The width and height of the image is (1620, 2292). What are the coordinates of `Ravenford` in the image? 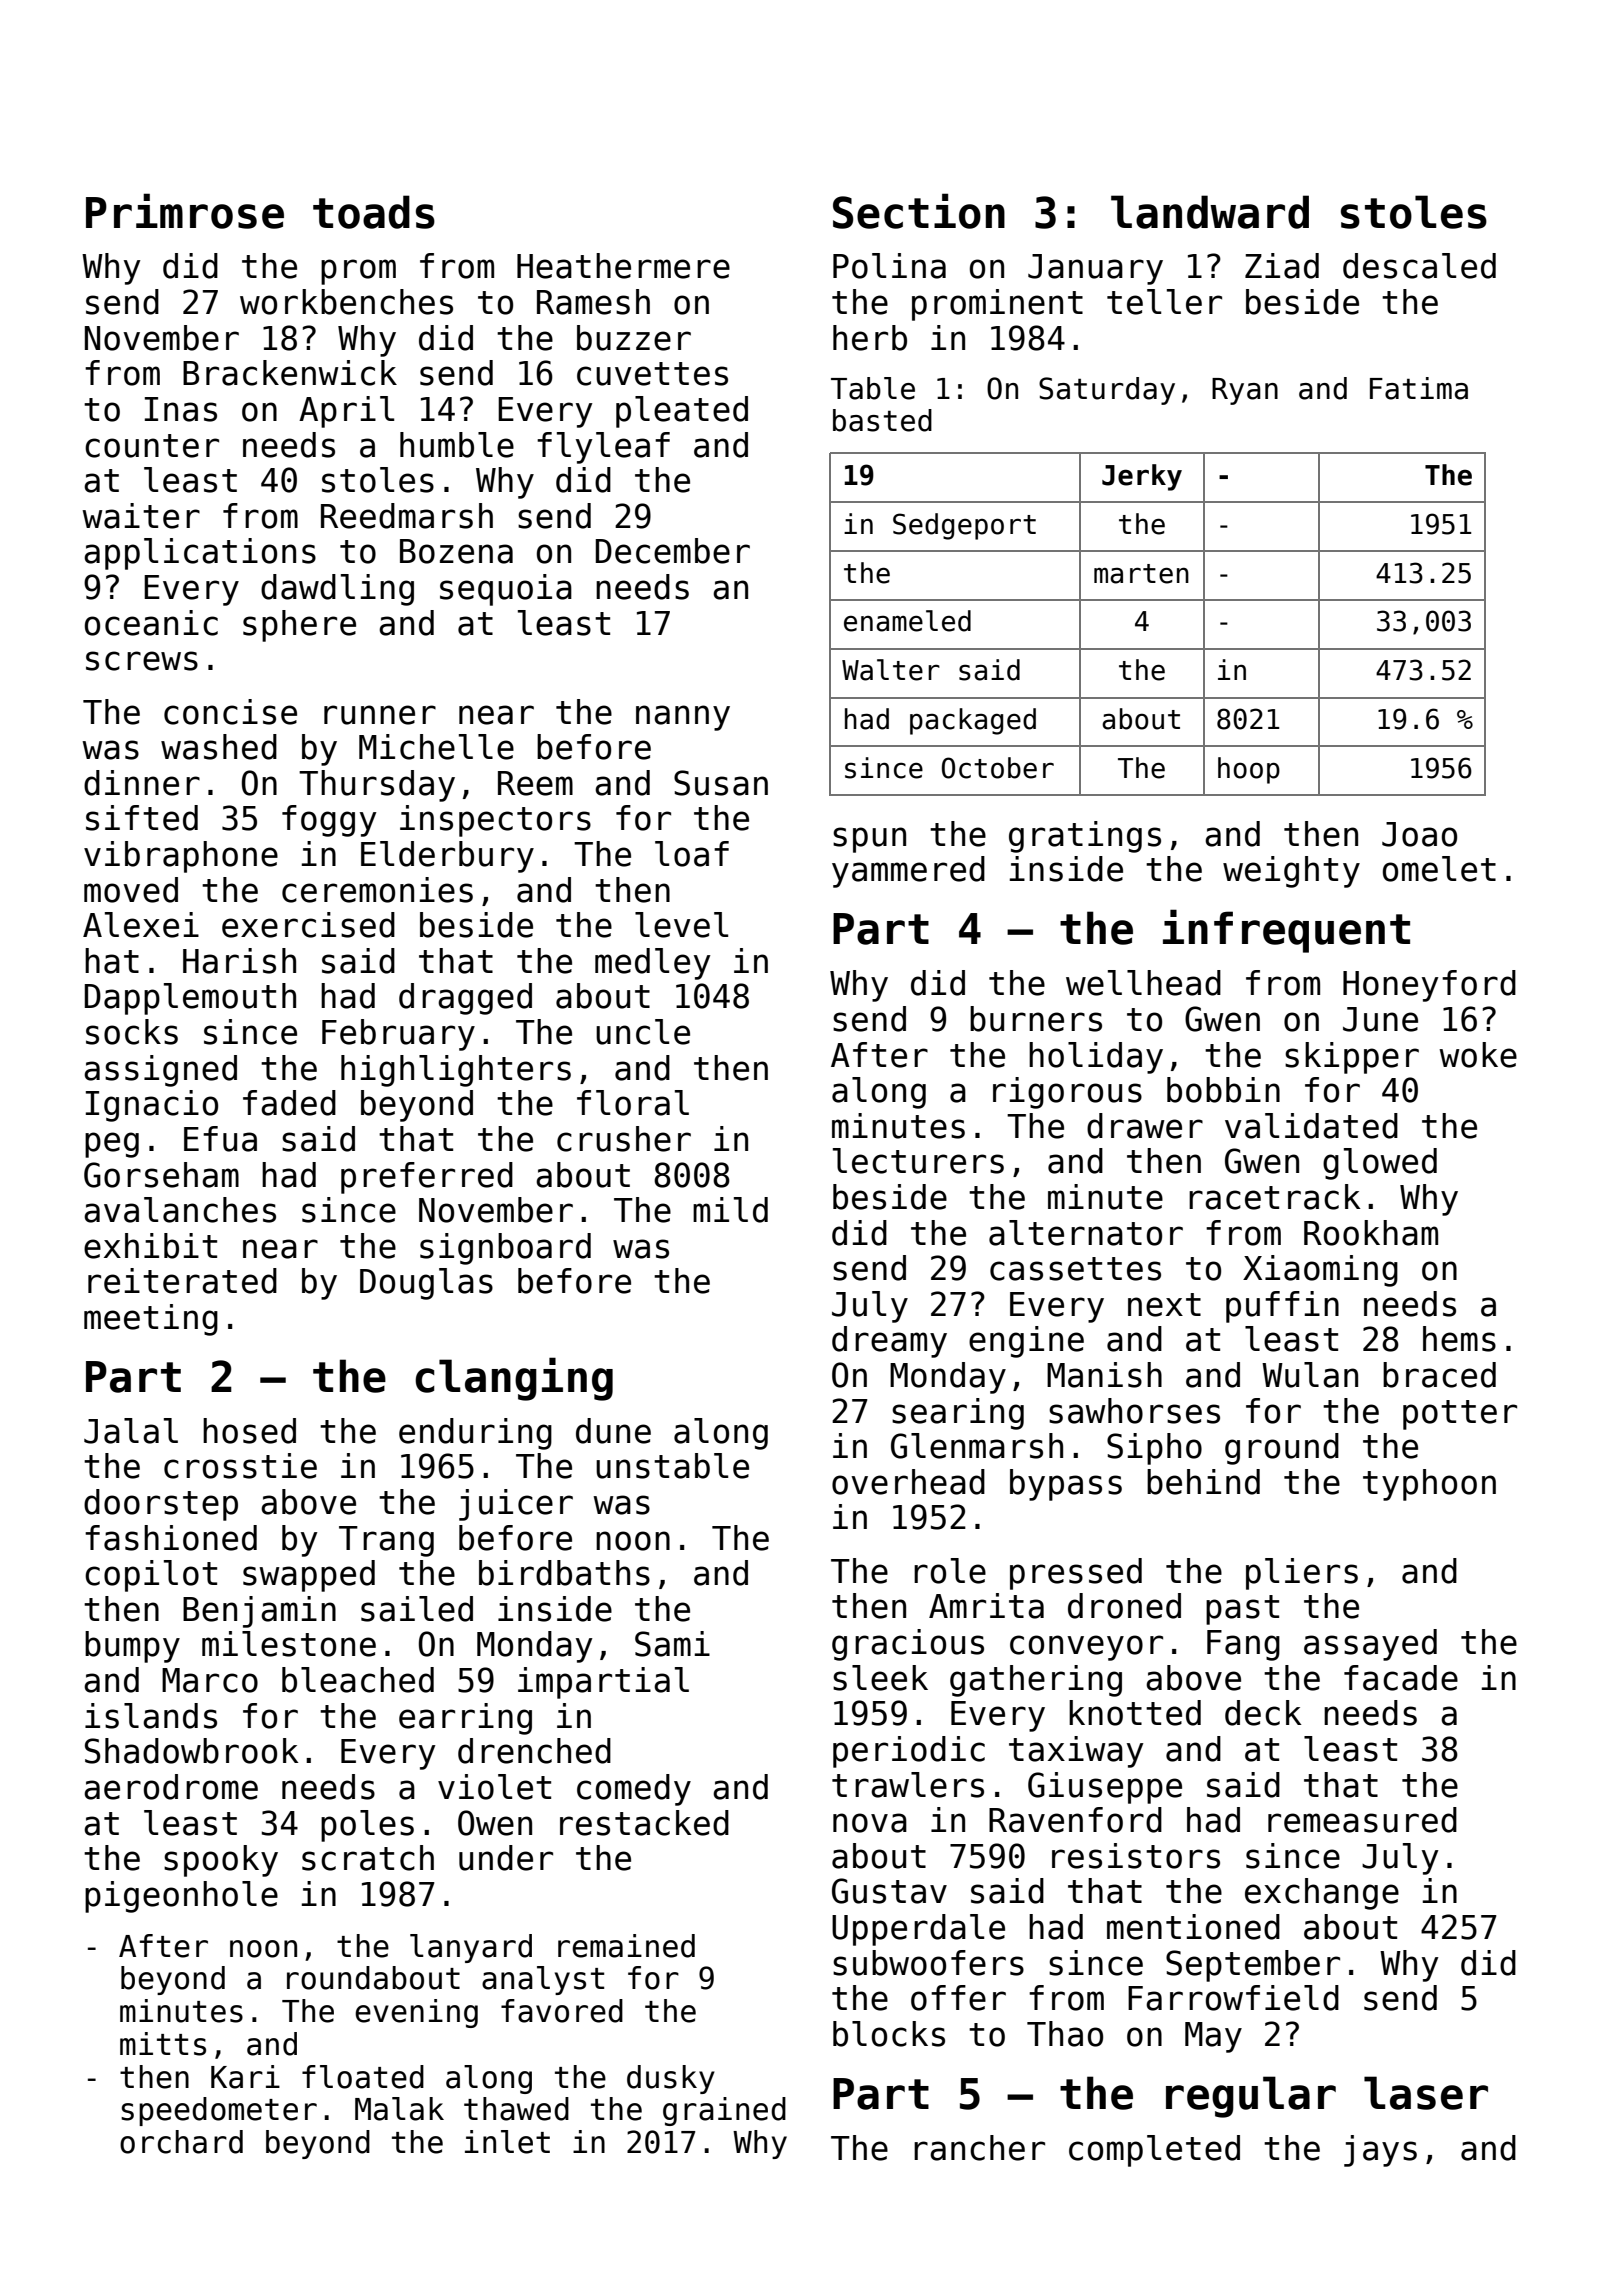 It's located at (1075, 1820).
